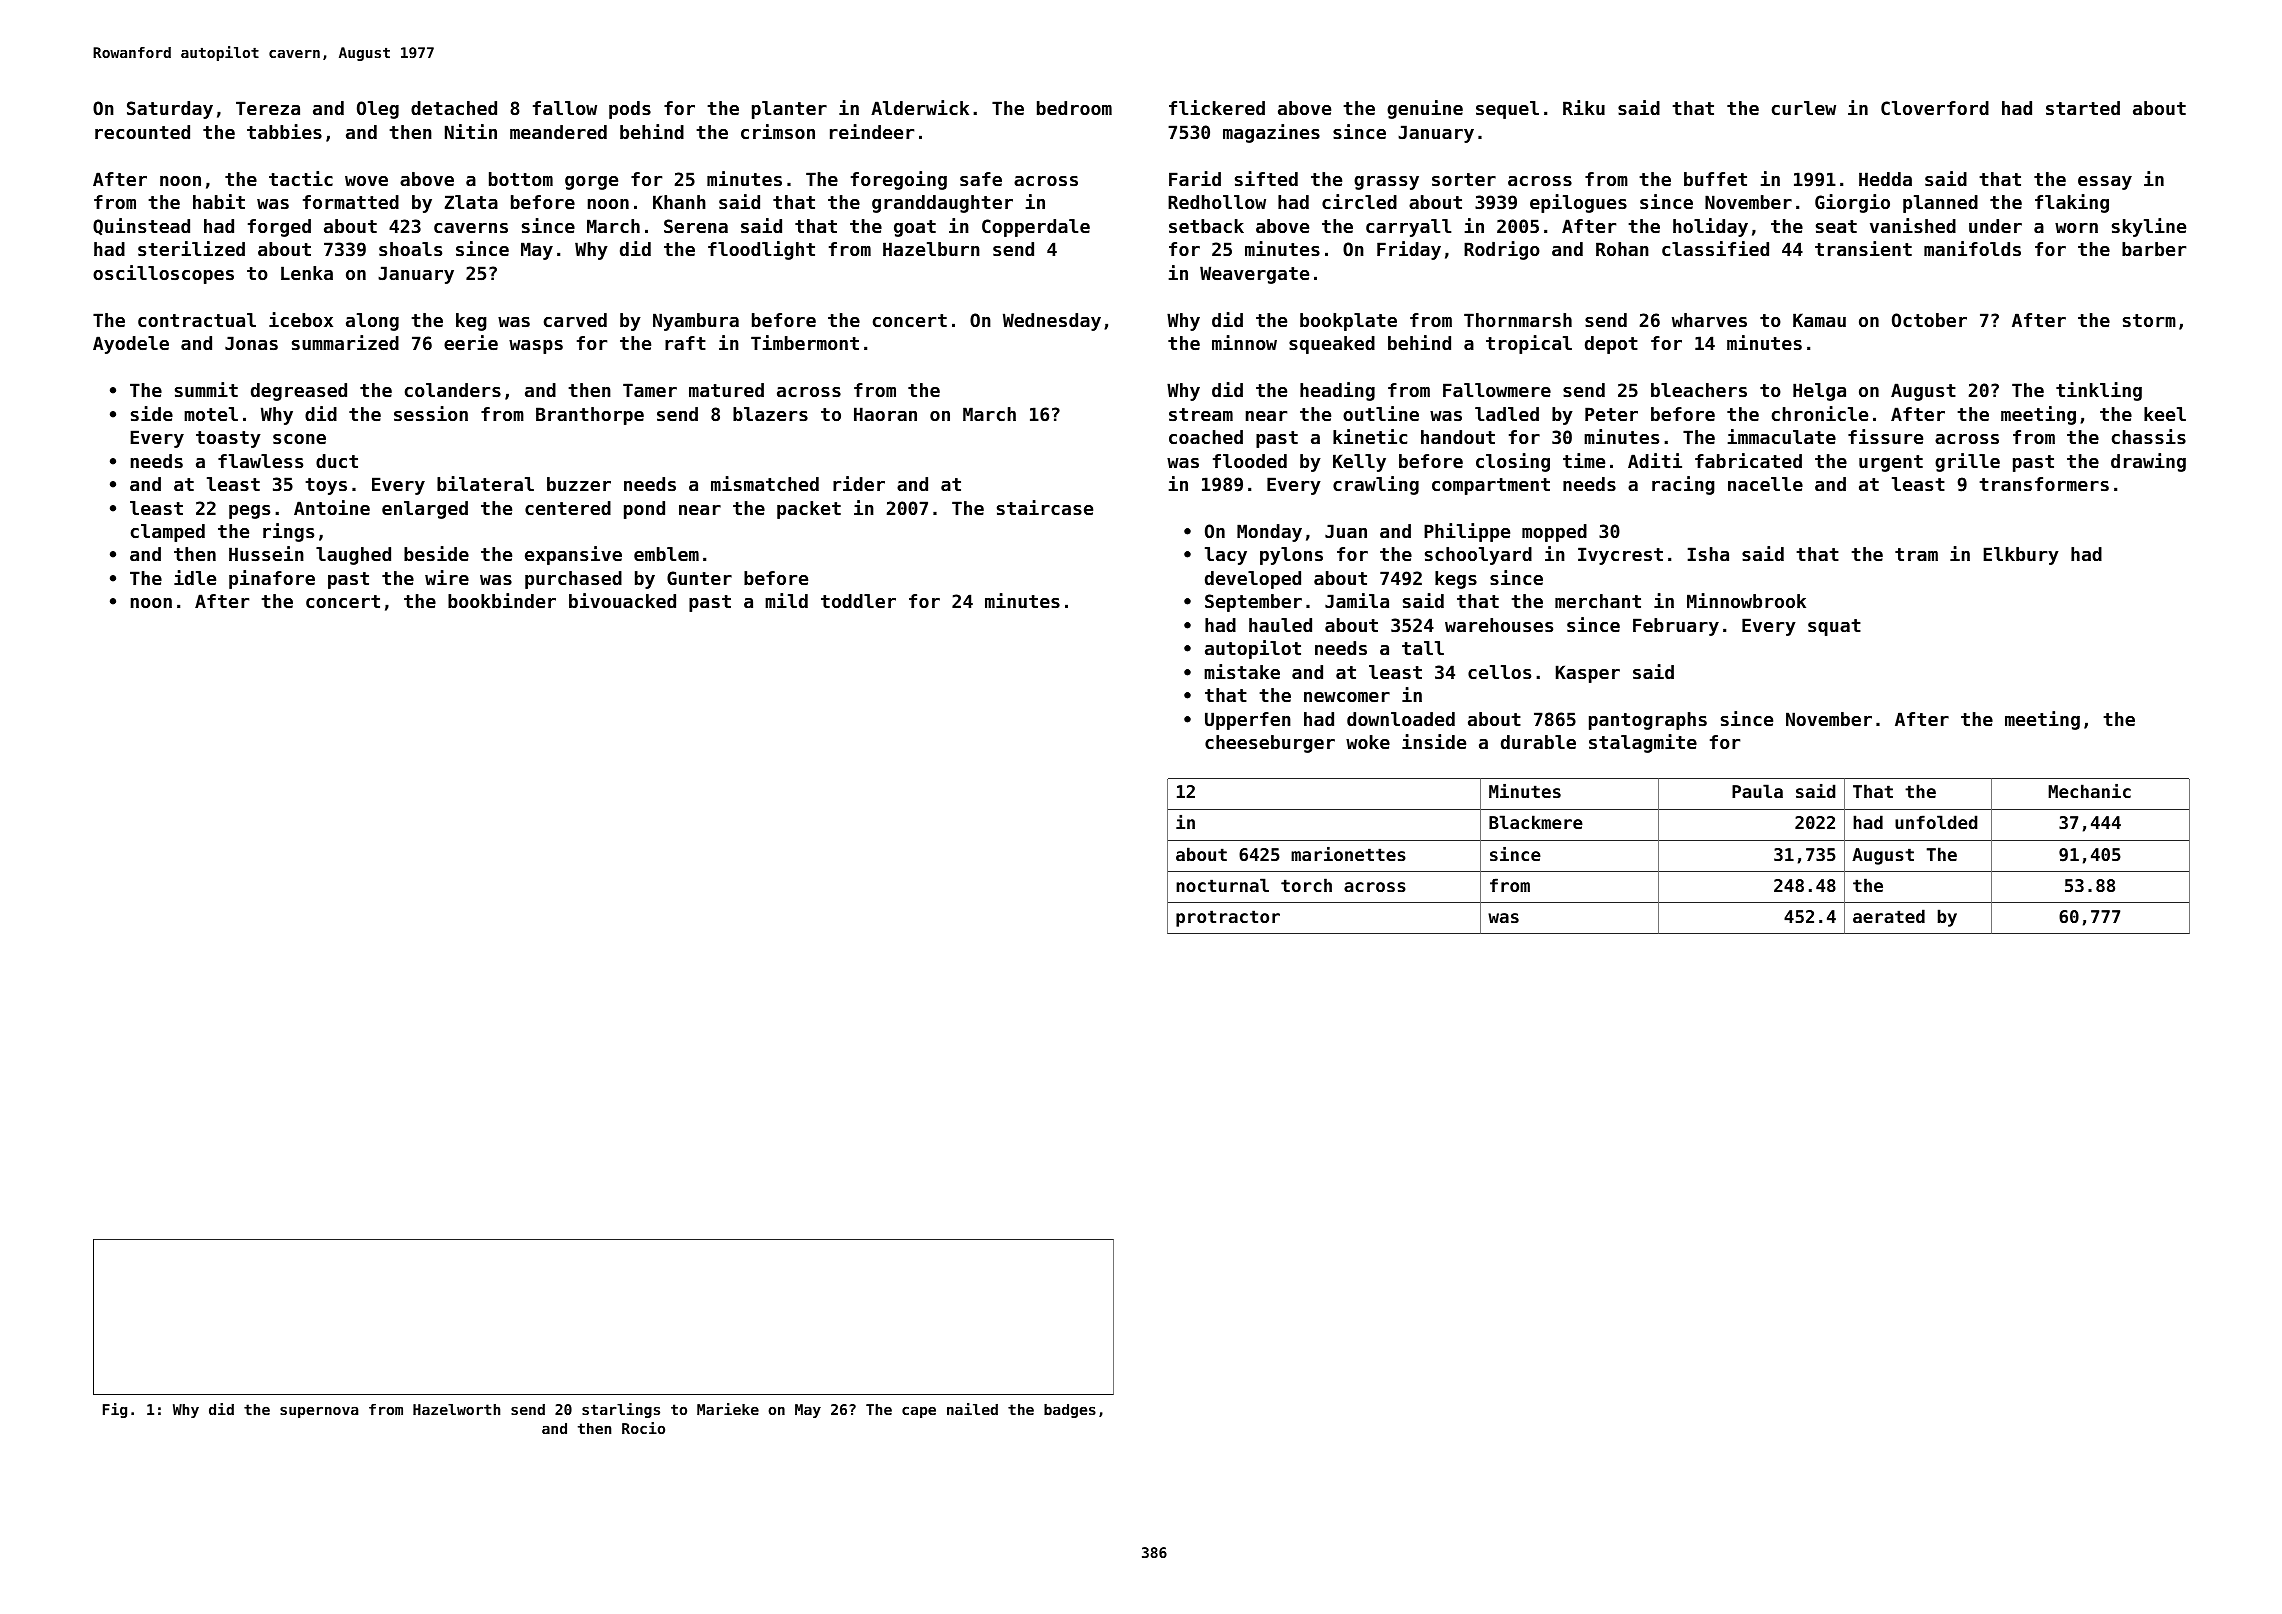 The height and width of the screenshot is (1614, 2282). What do you see at coordinates (2148, 462) in the screenshot?
I see `drawing` at bounding box center [2148, 462].
